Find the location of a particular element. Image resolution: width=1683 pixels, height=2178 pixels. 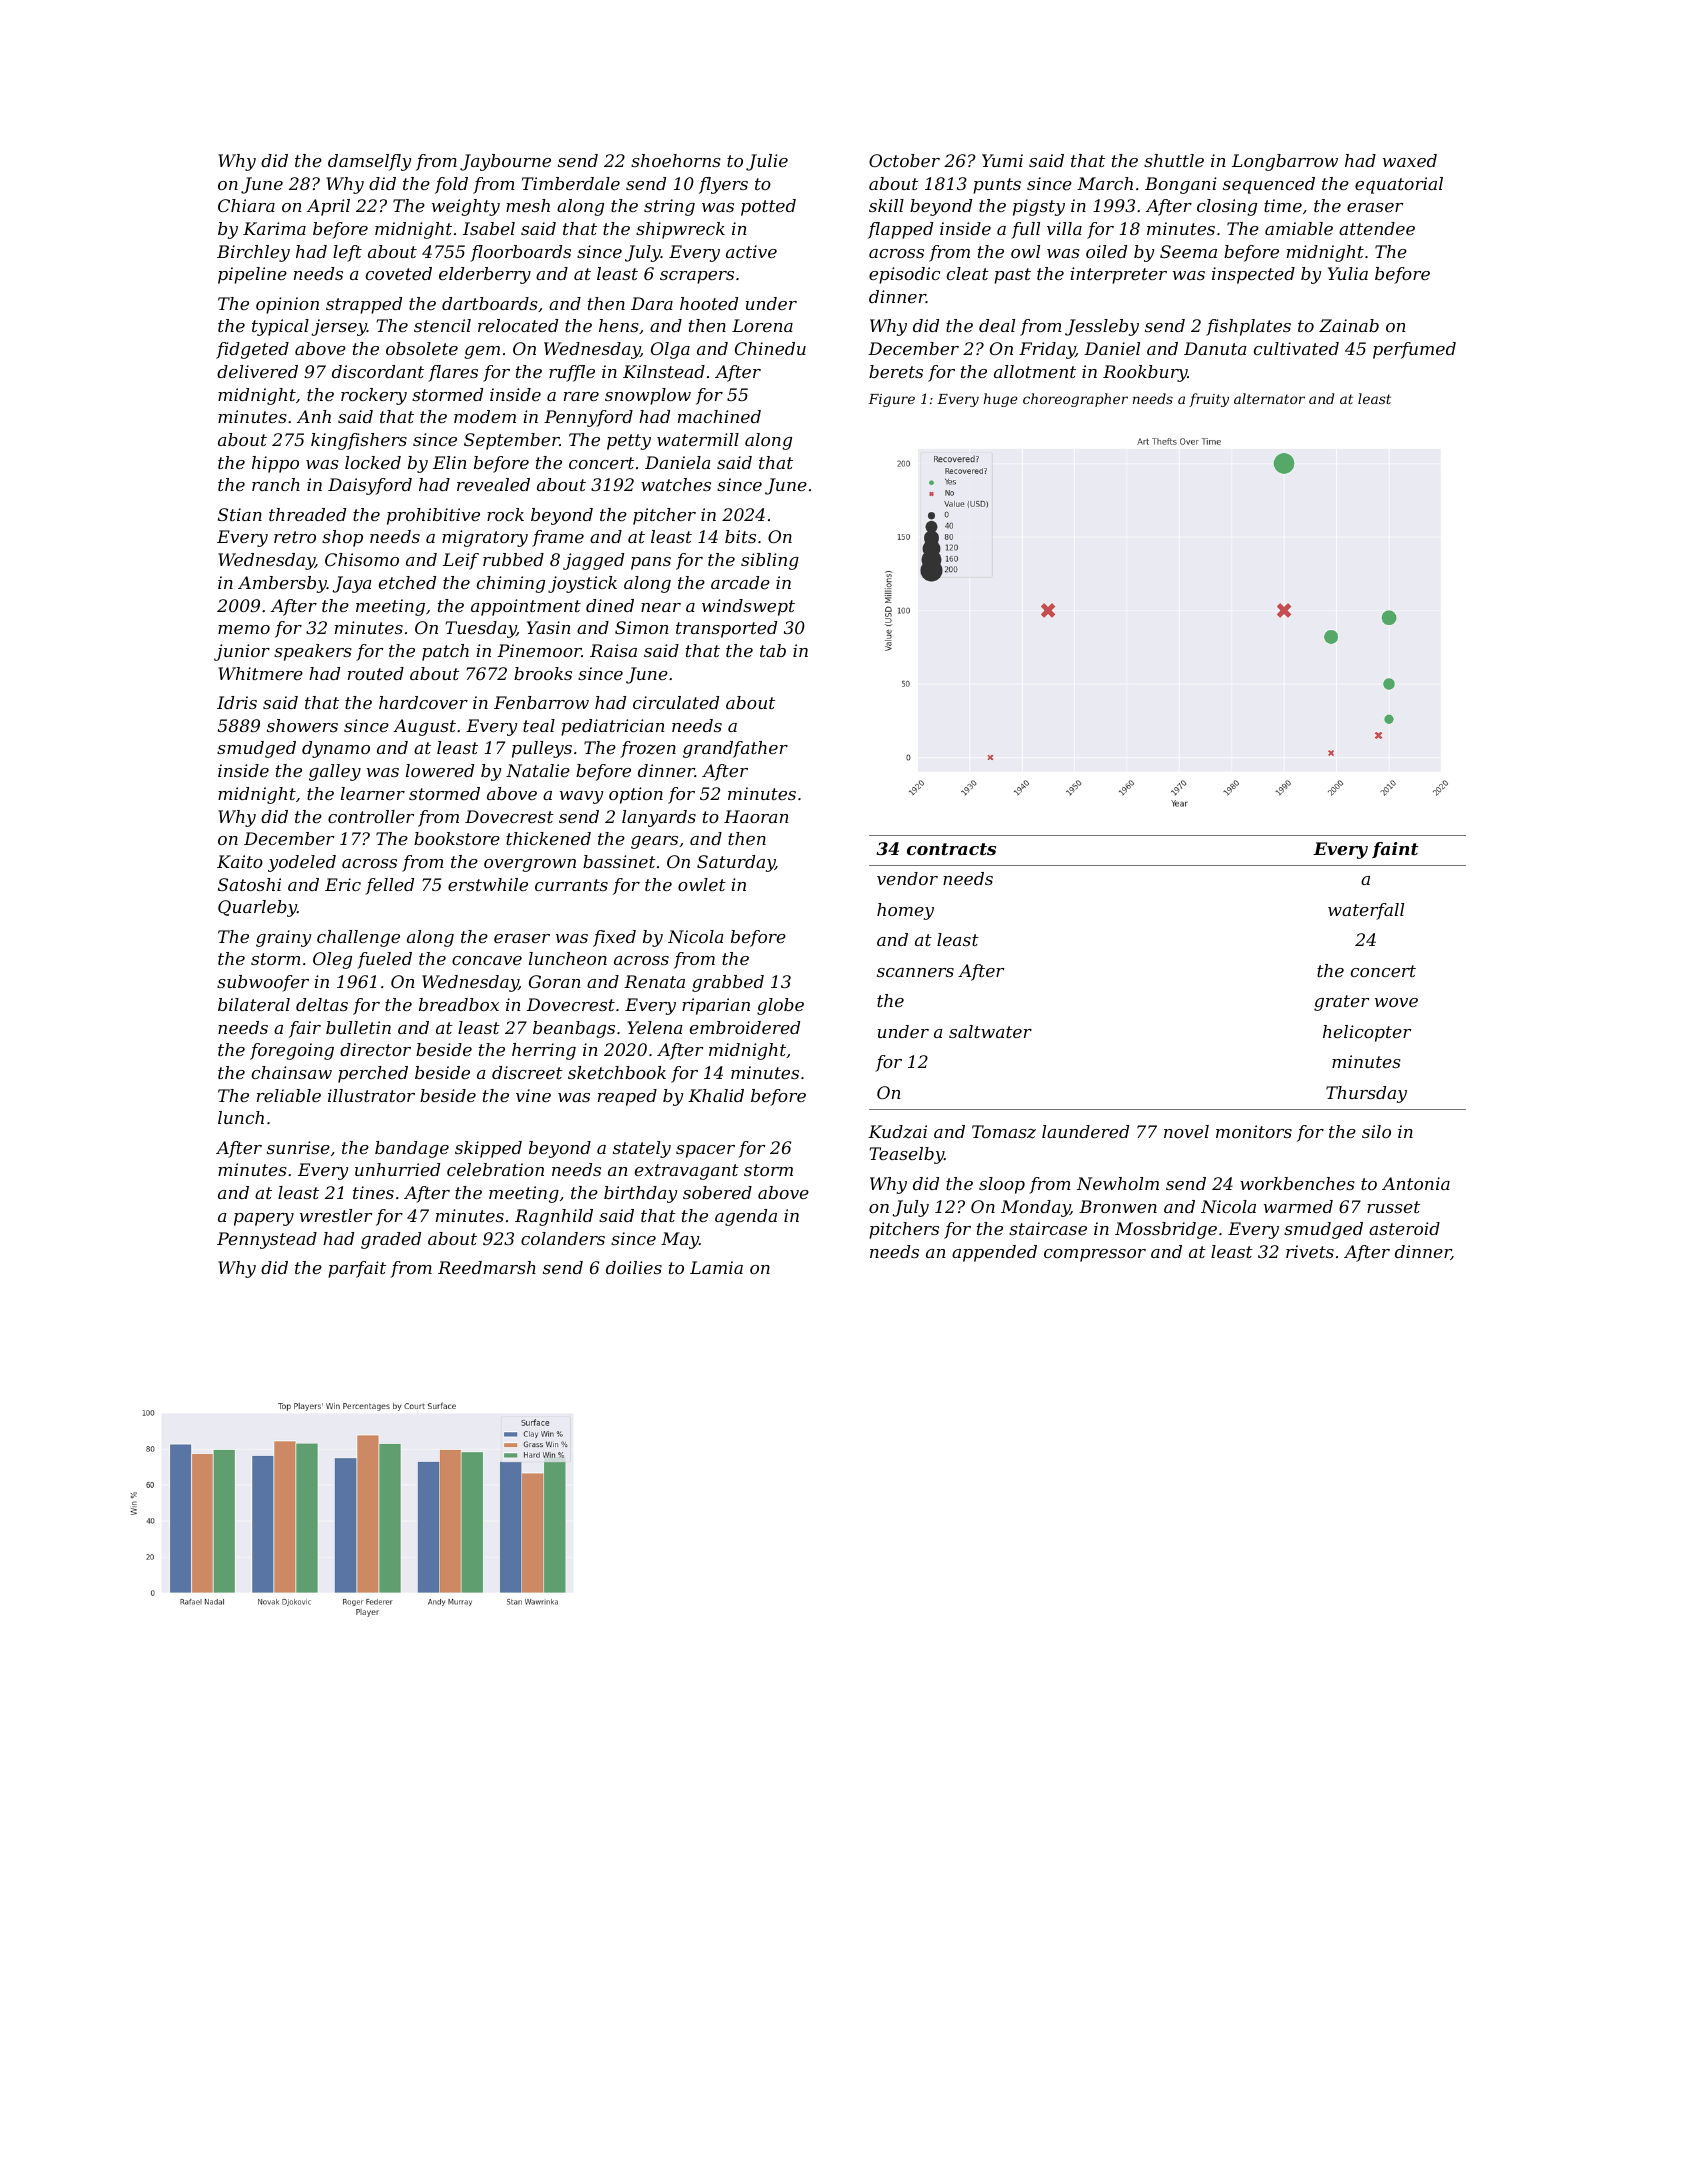

Jaybourne is located at coordinates (505, 162).
